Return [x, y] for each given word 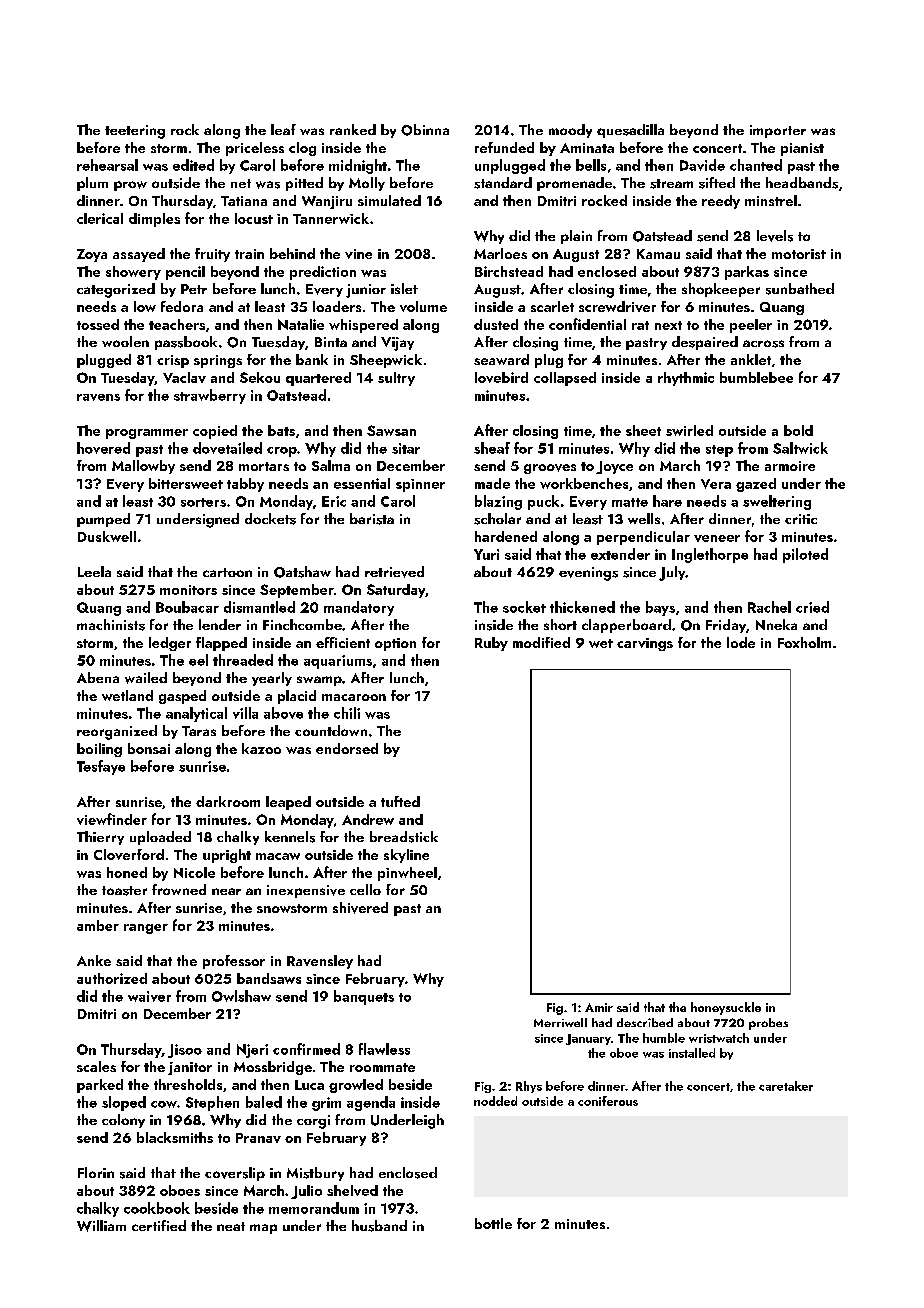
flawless [384, 1049]
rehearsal [107, 165]
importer [778, 131]
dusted [496, 324]
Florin [96, 1172]
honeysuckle [726, 1008]
